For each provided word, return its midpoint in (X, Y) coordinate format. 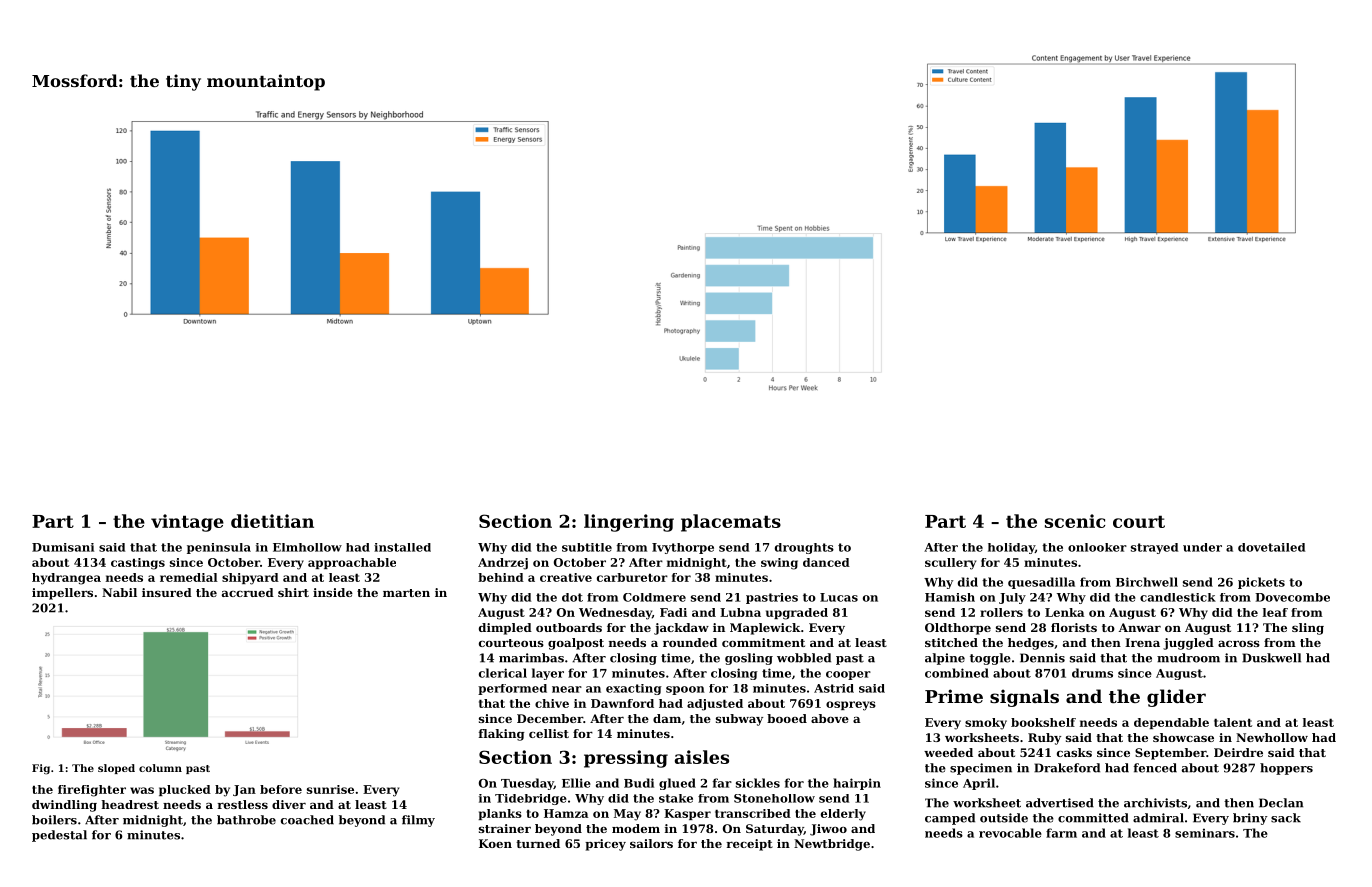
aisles (702, 757)
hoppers (1286, 769)
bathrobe (246, 820)
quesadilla (1041, 583)
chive (552, 703)
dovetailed (1271, 547)
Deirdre (1238, 752)
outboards (569, 627)
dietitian (272, 521)
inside (333, 592)
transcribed (753, 813)
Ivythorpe (683, 548)
